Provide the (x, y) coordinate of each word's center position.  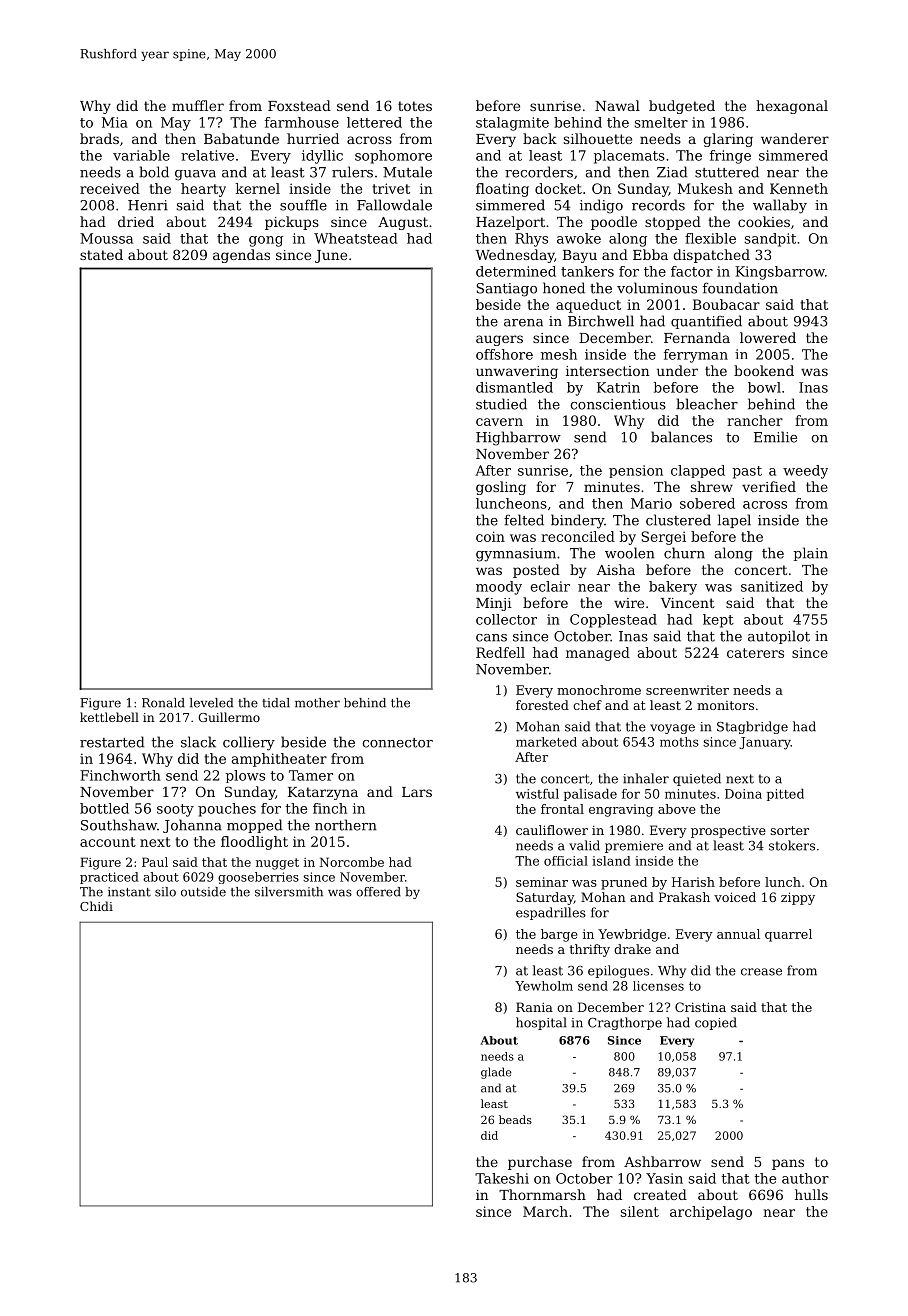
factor (692, 271)
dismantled (514, 387)
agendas (241, 256)
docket (558, 188)
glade (496, 1073)
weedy (805, 472)
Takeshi (502, 1178)
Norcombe (351, 862)
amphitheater (279, 760)
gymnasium (516, 555)
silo (165, 892)
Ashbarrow (662, 1161)
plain (811, 554)
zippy (798, 898)
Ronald (163, 703)
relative (207, 155)
